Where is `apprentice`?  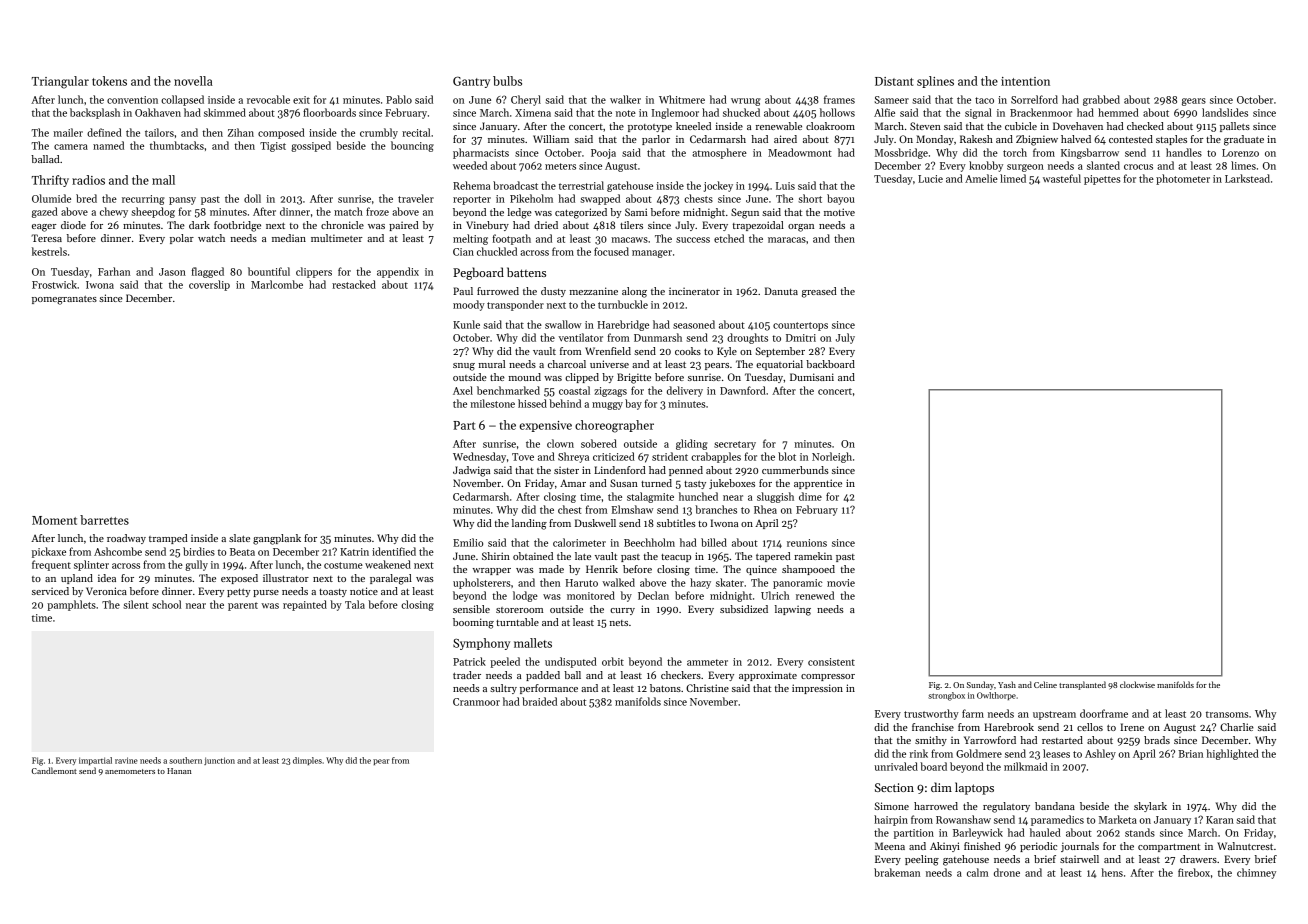
apprentice is located at coordinates (818, 484).
